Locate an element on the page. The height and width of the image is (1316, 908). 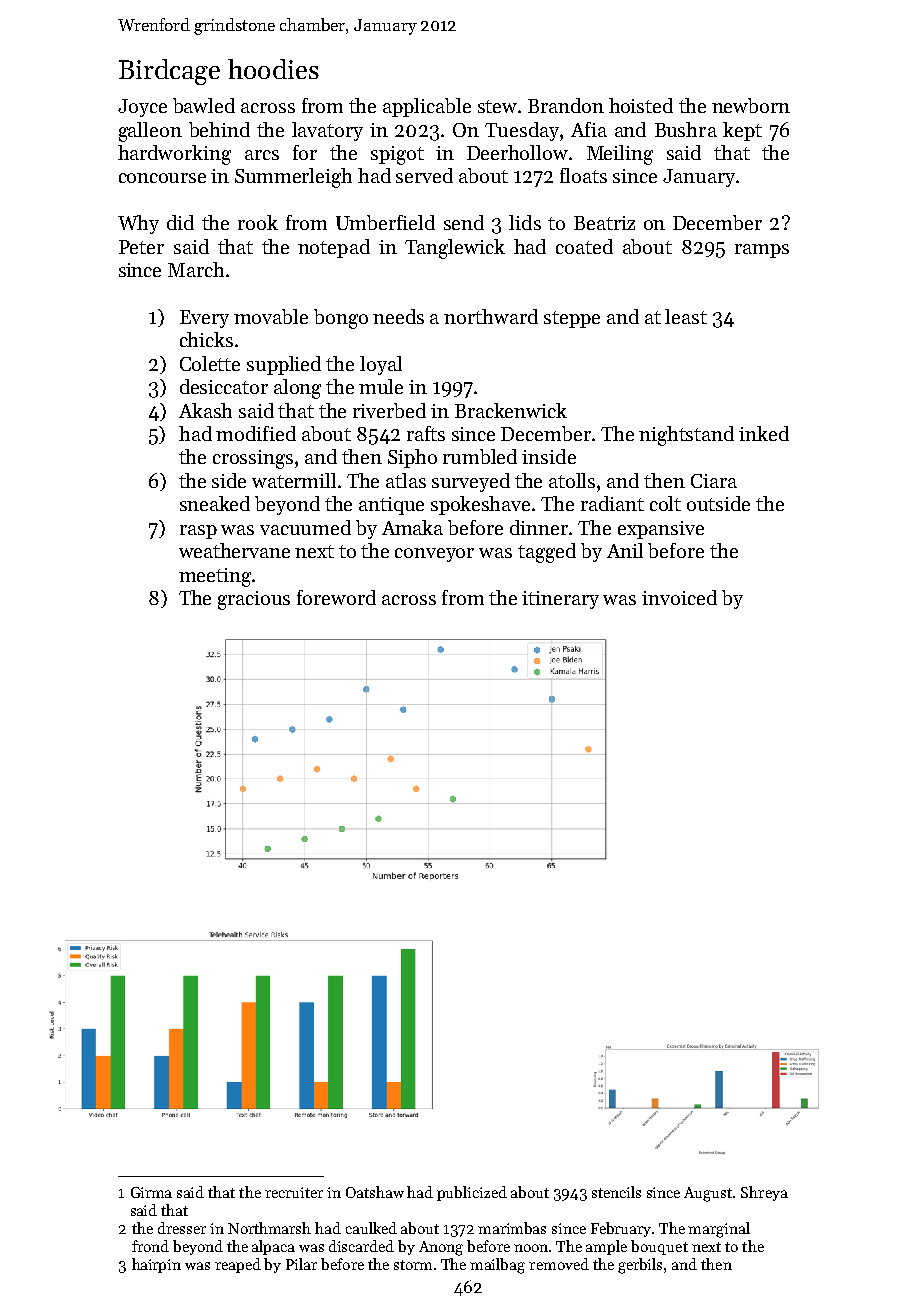
hairpin is located at coordinates (156, 1265).
